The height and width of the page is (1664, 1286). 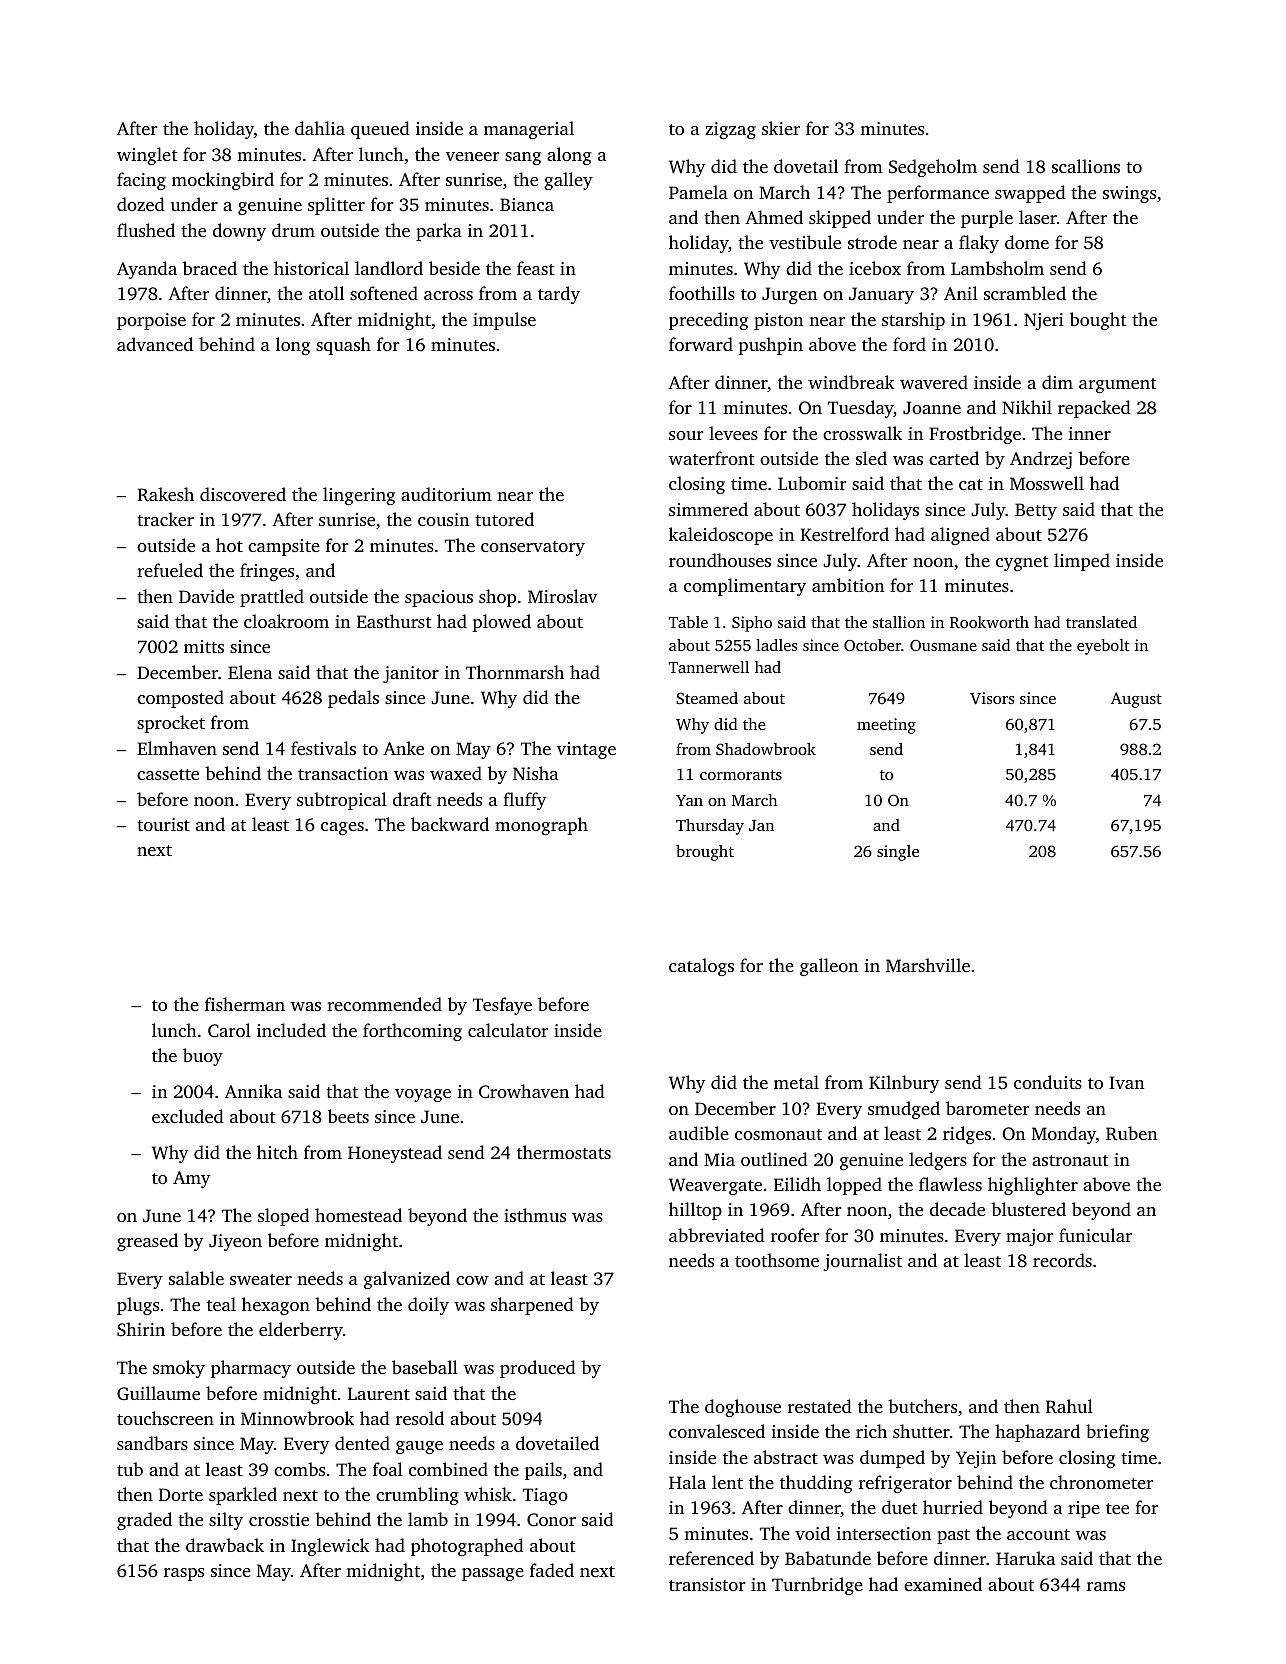 What do you see at coordinates (394, 621) in the page?
I see `Easthurst` at bounding box center [394, 621].
